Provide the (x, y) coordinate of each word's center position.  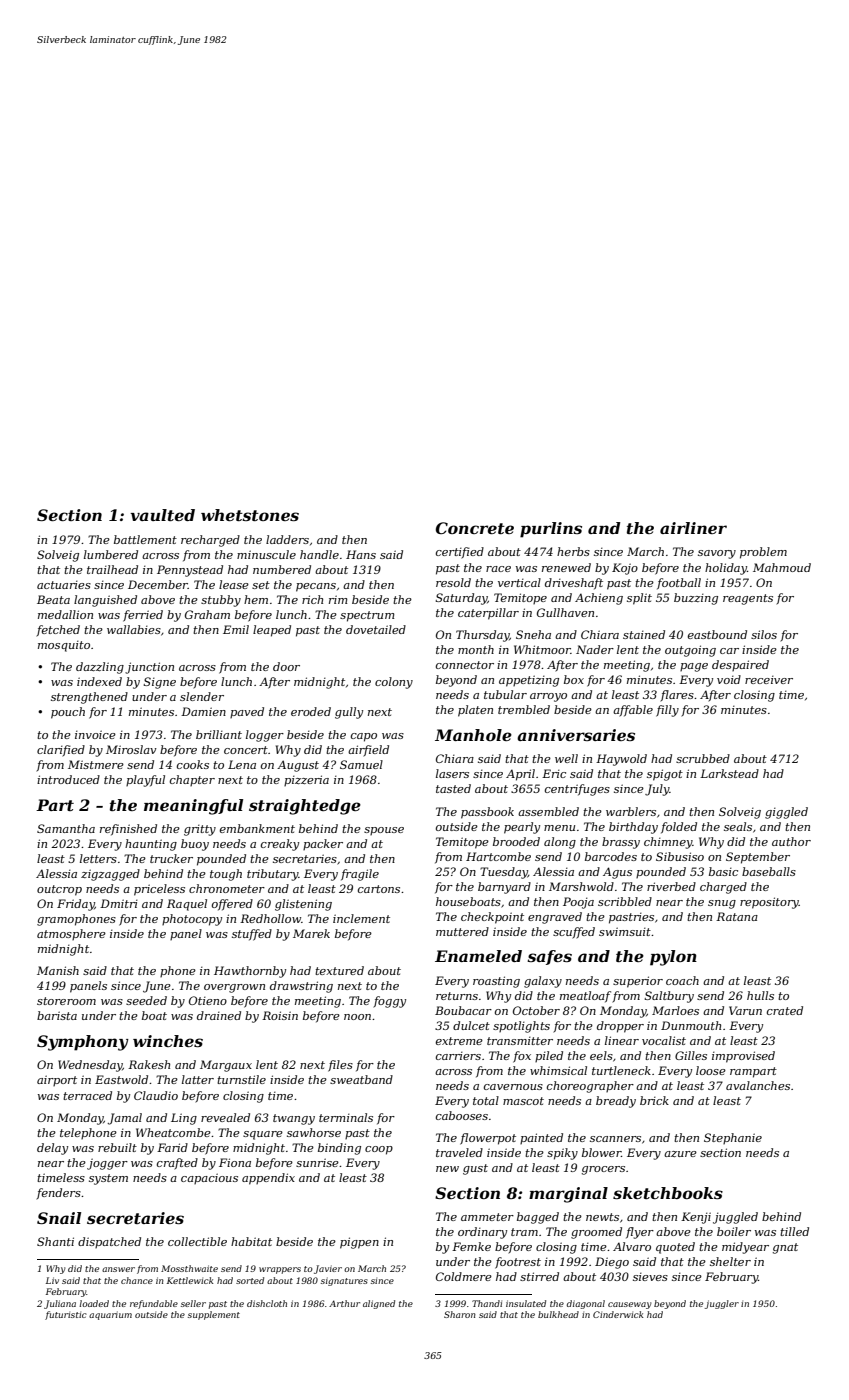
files (340, 1066)
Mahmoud (782, 567)
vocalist (664, 1040)
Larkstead (729, 773)
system (108, 1179)
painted (541, 1138)
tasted (453, 788)
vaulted (162, 515)
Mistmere (96, 764)
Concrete (475, 528)
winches (168, 1041)
